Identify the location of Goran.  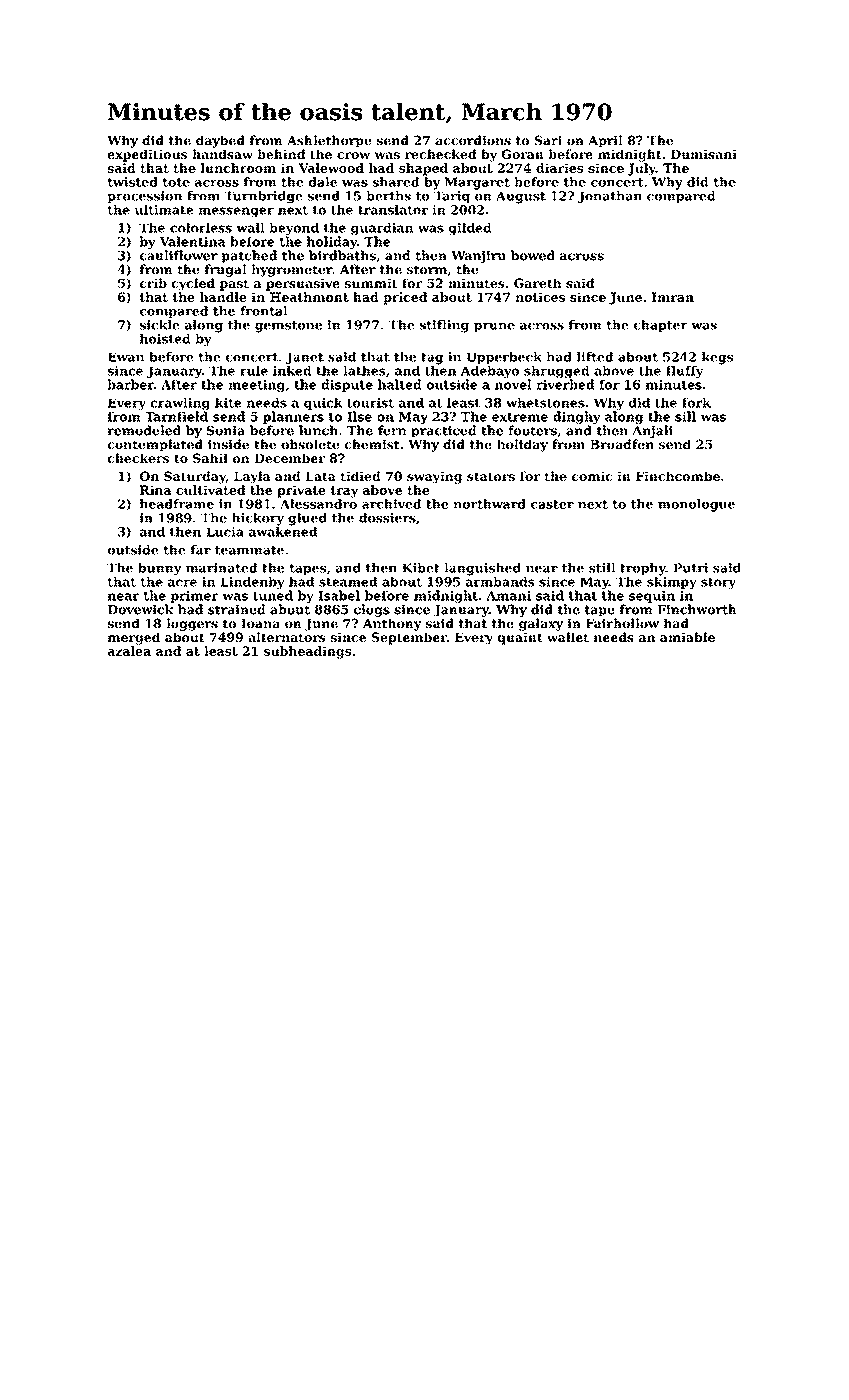
(523, 154).
